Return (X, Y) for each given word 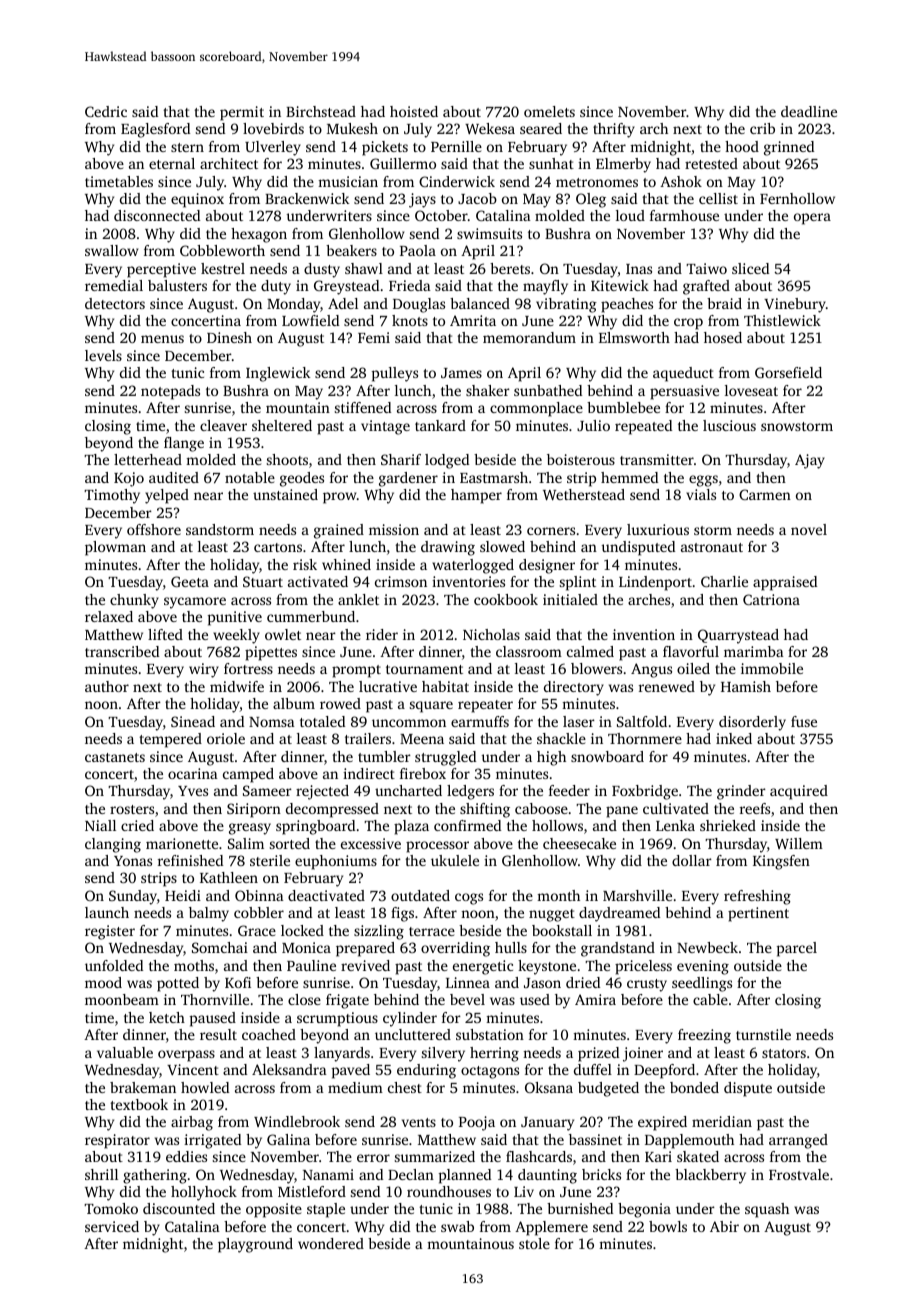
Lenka (675, 825)
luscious (729, 425)
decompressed (332, 810)
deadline (809, 111)
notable (250, 477)
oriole (226, 738)
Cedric (106, 111)
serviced (112, 1226)
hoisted (414, 111)
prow (339, 498)
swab (457, 1226)
